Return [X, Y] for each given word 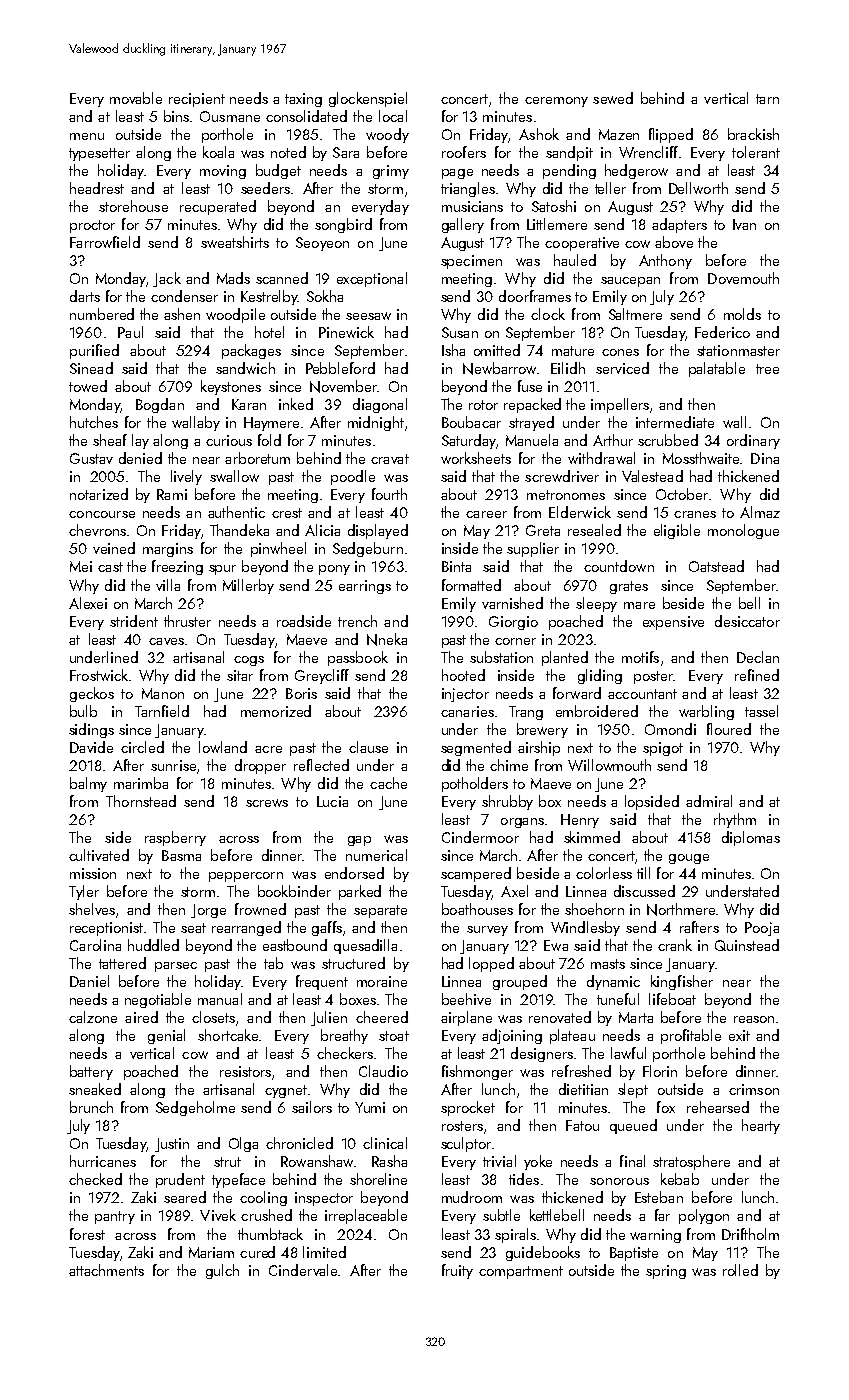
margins [168, 550]
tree [767, 369]
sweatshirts [235, 242]
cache [388, 783]
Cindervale [303, 1270]
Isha [453, 350]
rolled [740, 1270]
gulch [222, 1271]
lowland [223, 747]
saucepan [630, 282]
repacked [532, 405]
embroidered [597, 711]
